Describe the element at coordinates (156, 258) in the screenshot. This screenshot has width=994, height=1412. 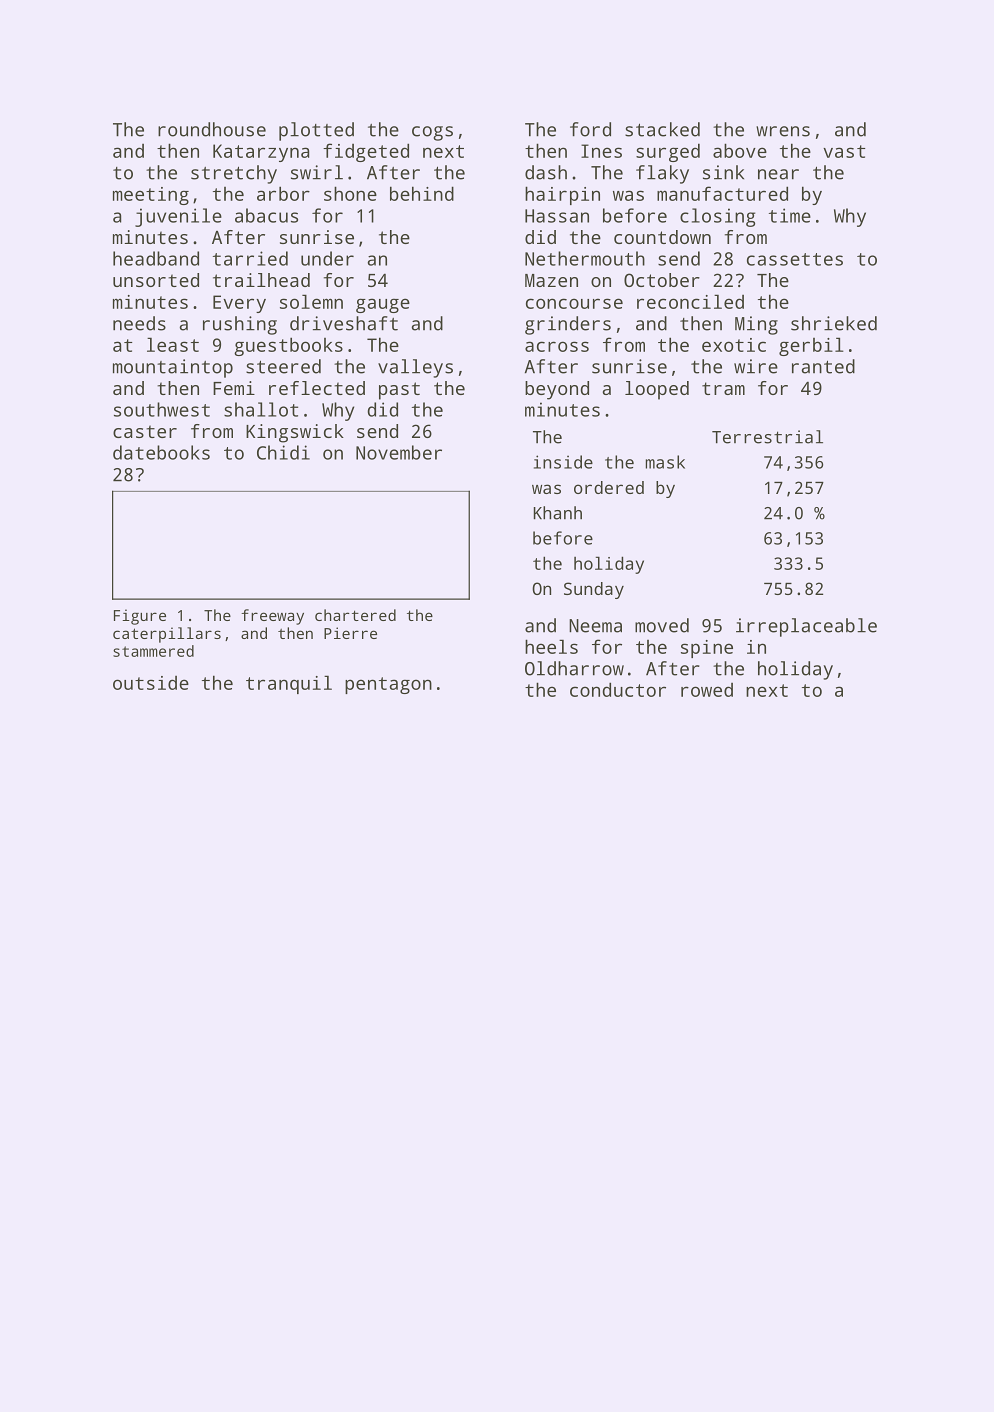
I see `headband` at that location.
